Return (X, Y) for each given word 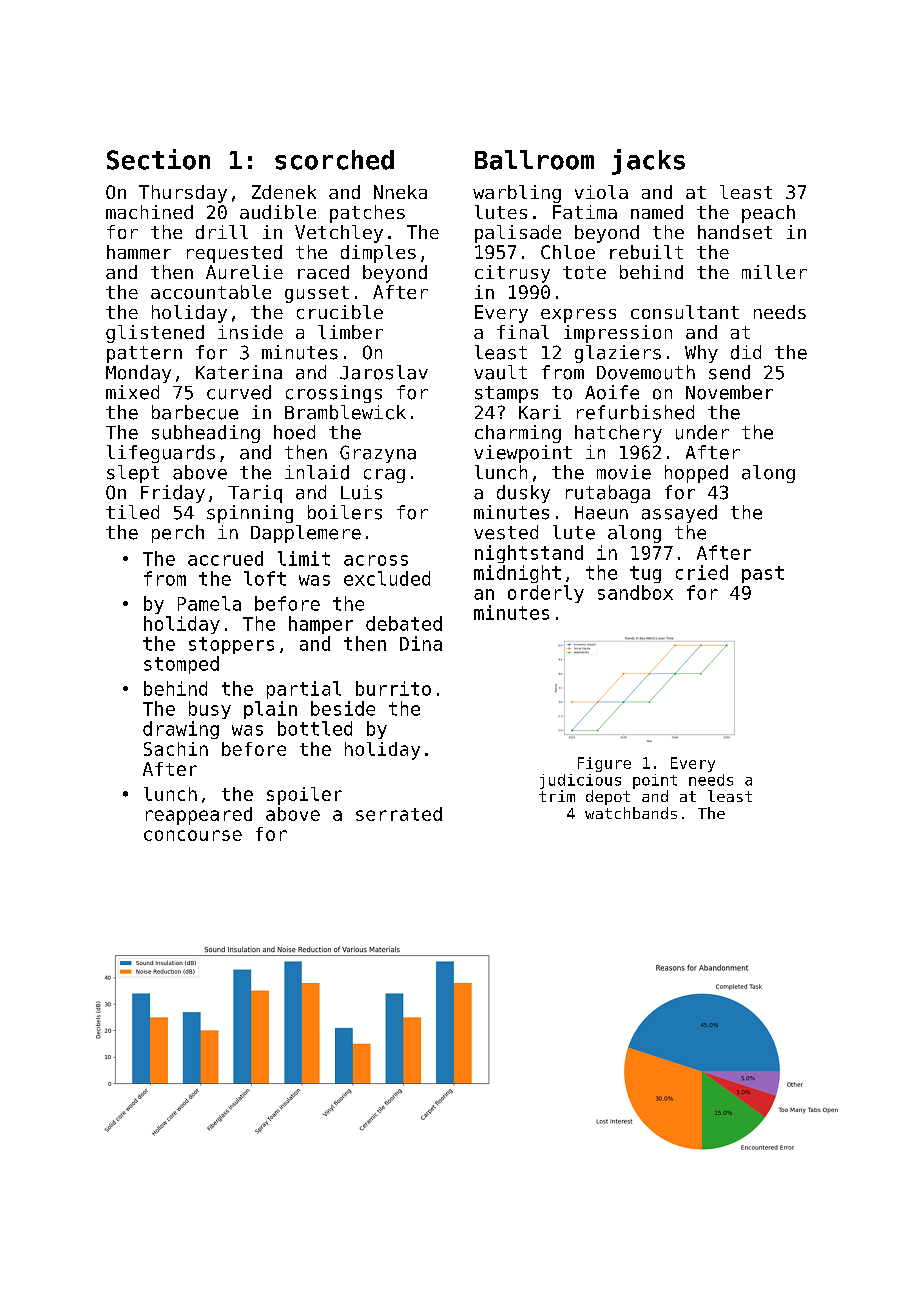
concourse (193, 835)
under (702, 432)
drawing (181, 730)
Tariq (255, 494)
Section (158, 159)
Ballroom (534, 160)
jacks (648, 162)
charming (518, 434)
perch (178, 534)
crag (384, 476)
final (523, 332)
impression (618, 334)
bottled (315, 728)
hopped (696, 474)
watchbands (631, 813)
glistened (155, 334)
